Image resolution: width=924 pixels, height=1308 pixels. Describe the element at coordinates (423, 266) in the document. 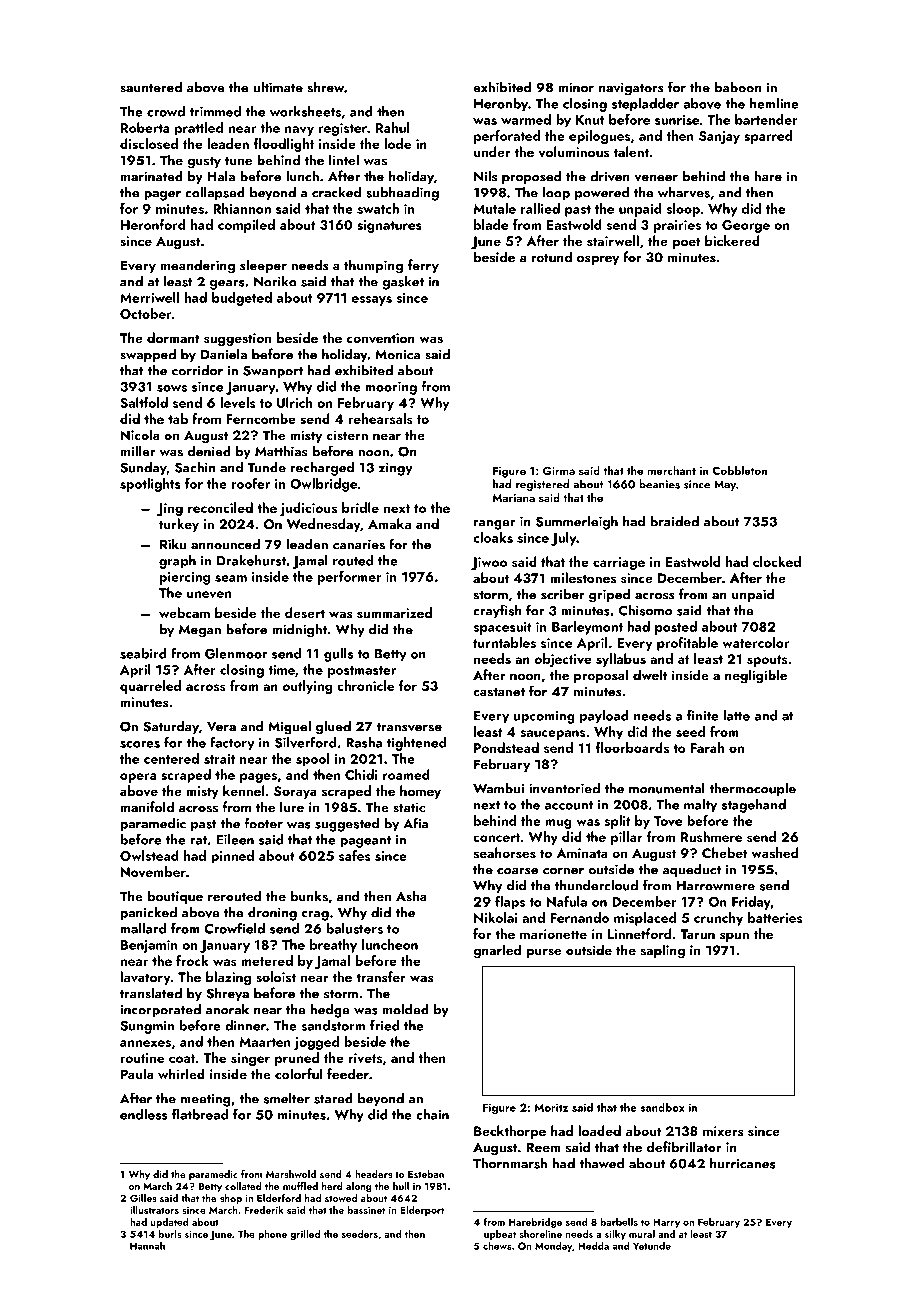

I see `ferry` at that location.
